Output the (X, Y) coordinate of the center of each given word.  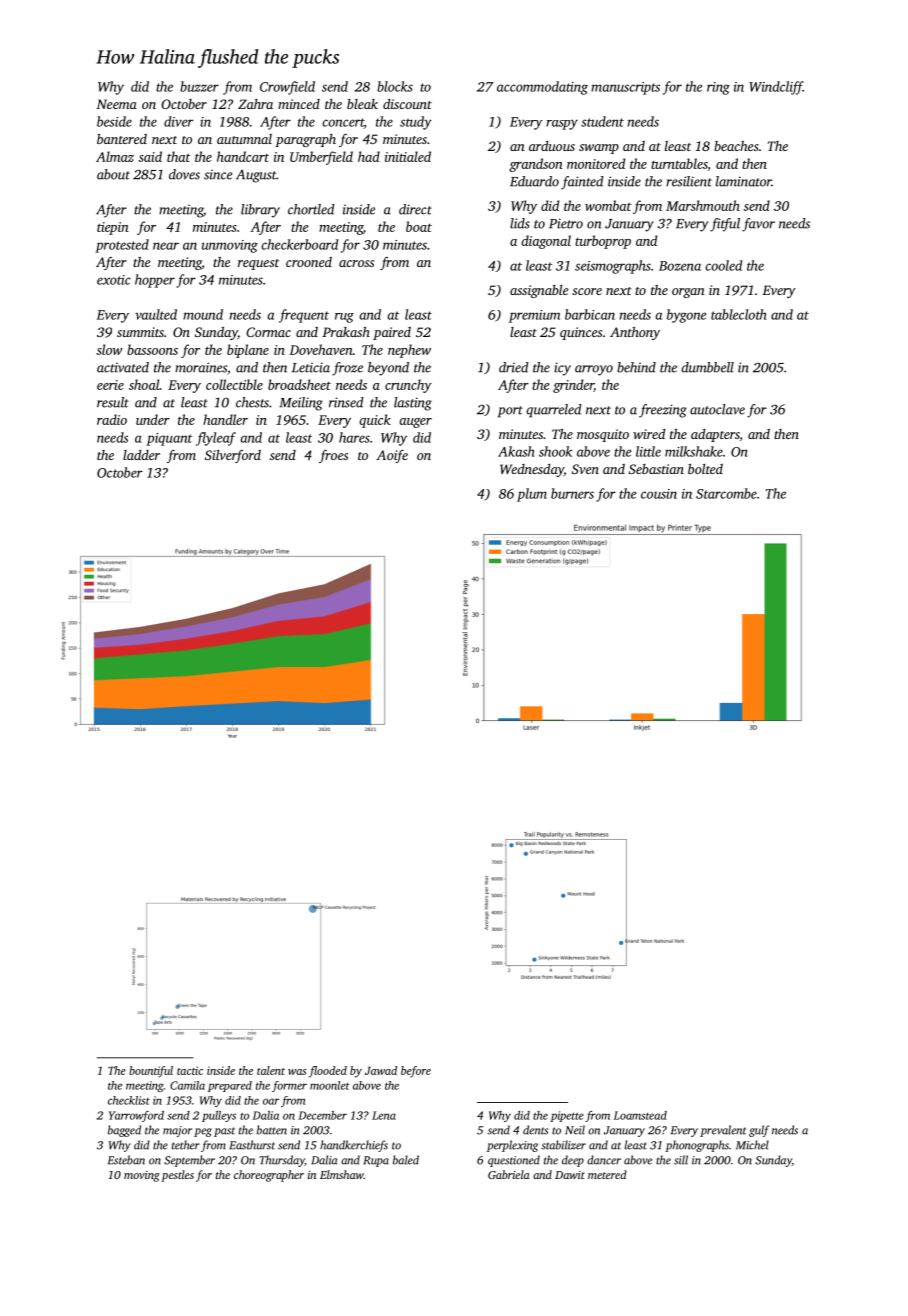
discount (407, 104)
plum (532, 495)
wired (649, 434)
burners (572, 493)
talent (271, 1070)
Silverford (233, 456)
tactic (190, 1070)
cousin (659, 494)
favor (758, 225)
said (150, 156)
